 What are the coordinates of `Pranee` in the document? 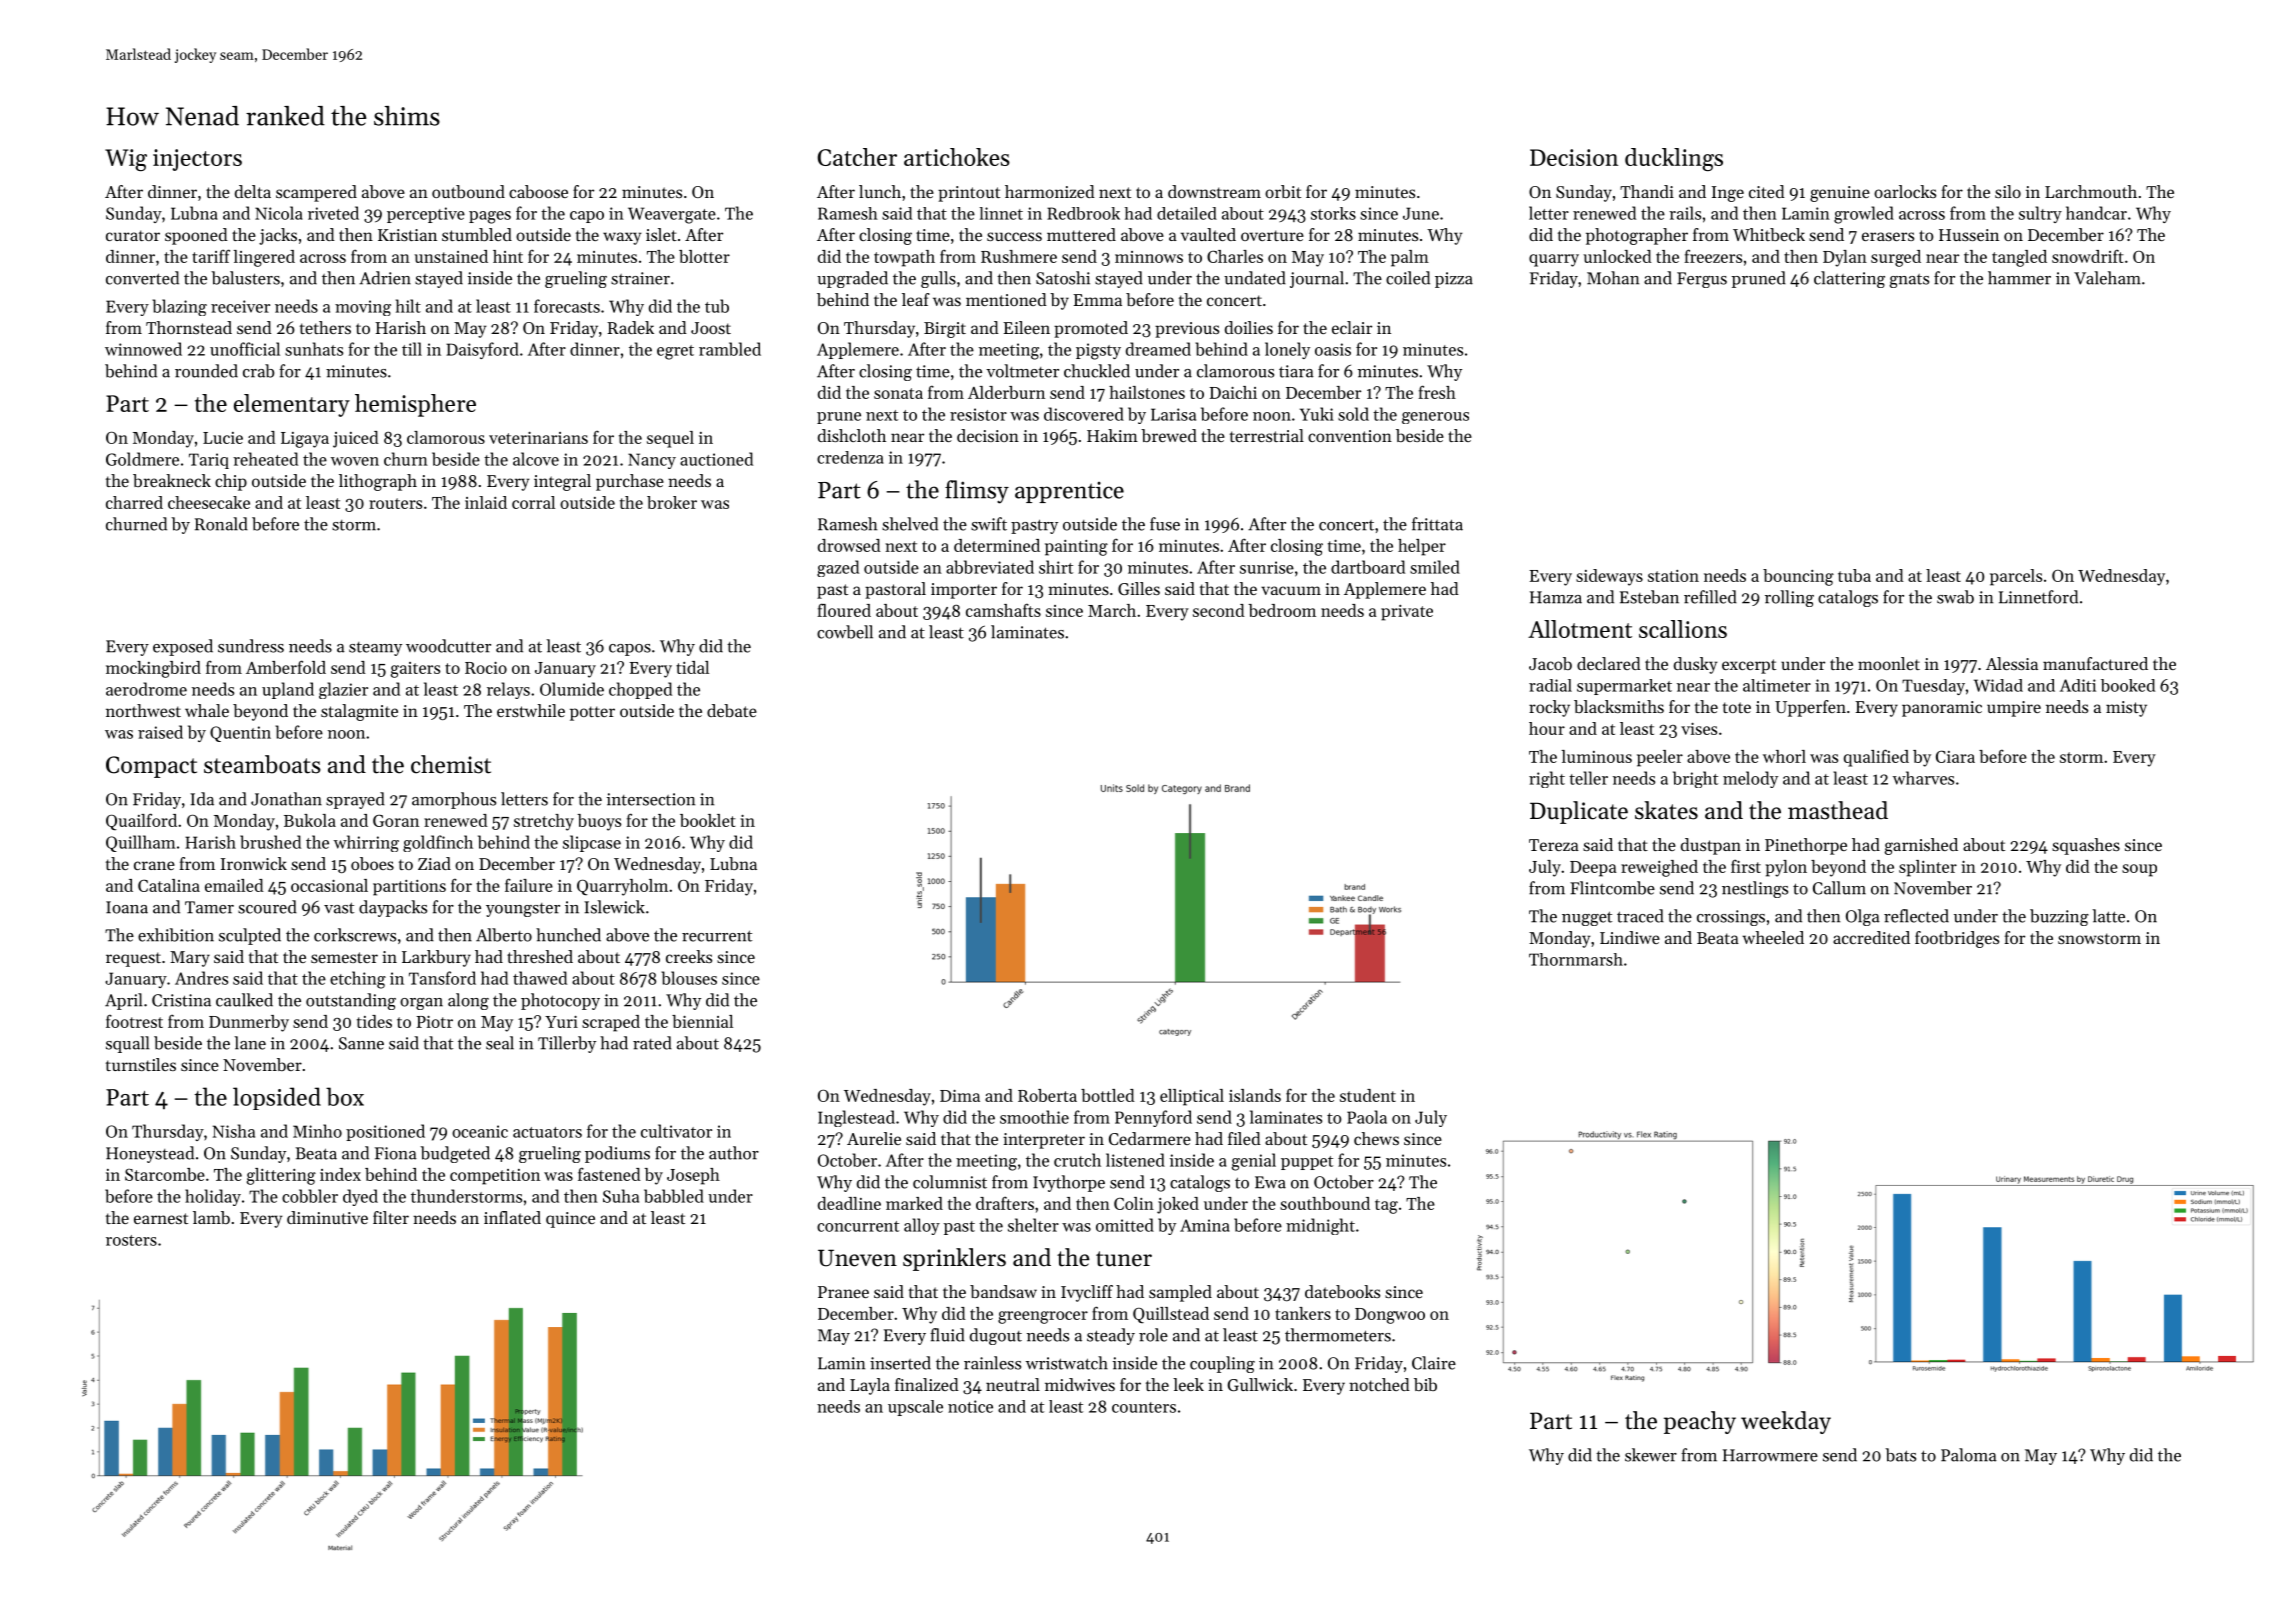 It's located at (843, 1292).
